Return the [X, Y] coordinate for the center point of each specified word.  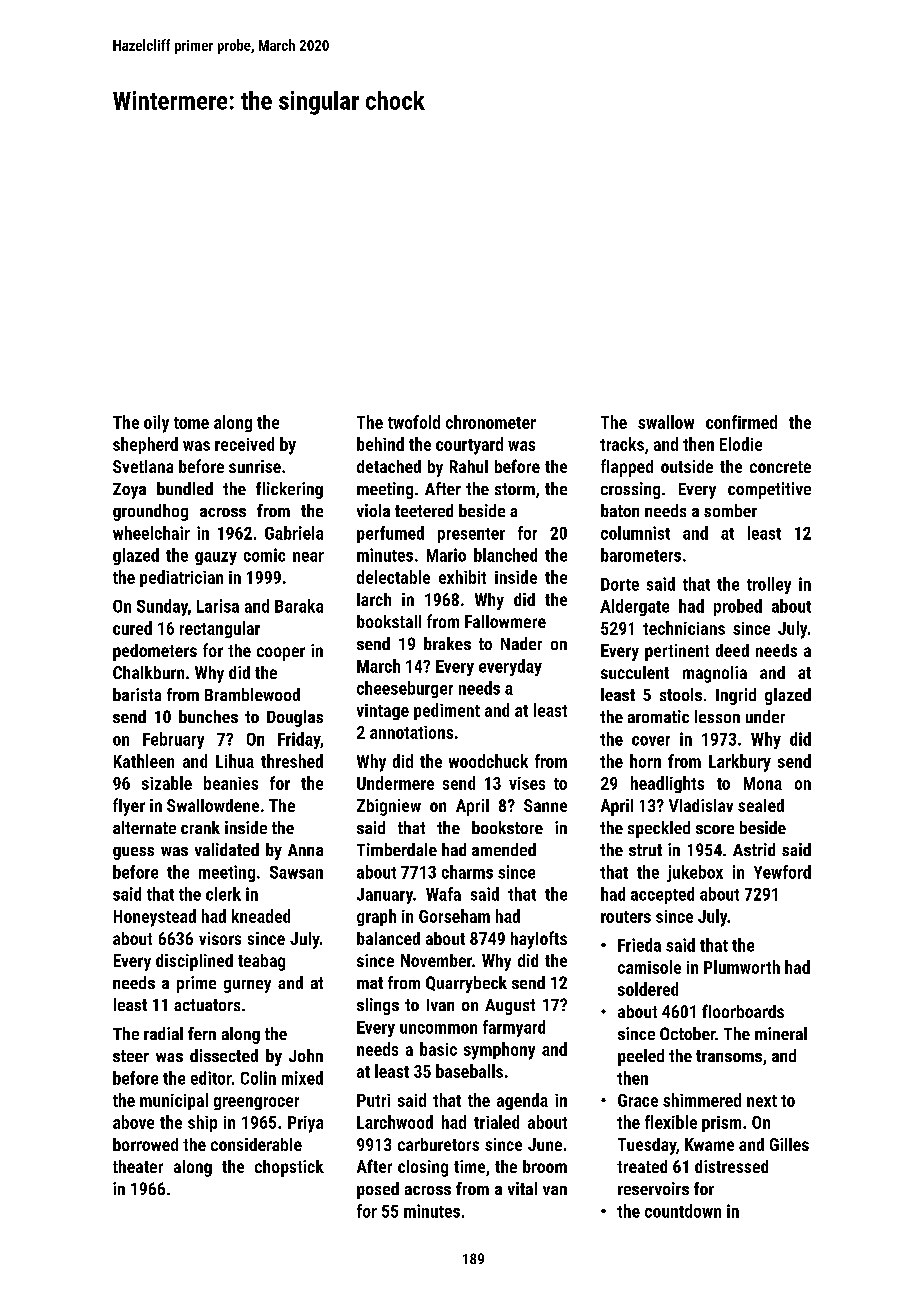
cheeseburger [405, 689]
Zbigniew [389, 807]
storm [515, 489]
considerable [256, 1144]
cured [132, 628]
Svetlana [143, 466]
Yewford [782, 872]
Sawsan [296, 872]
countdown [683, 1211]
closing [423, 1168]
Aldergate [634, 607]
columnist [635, 533]
